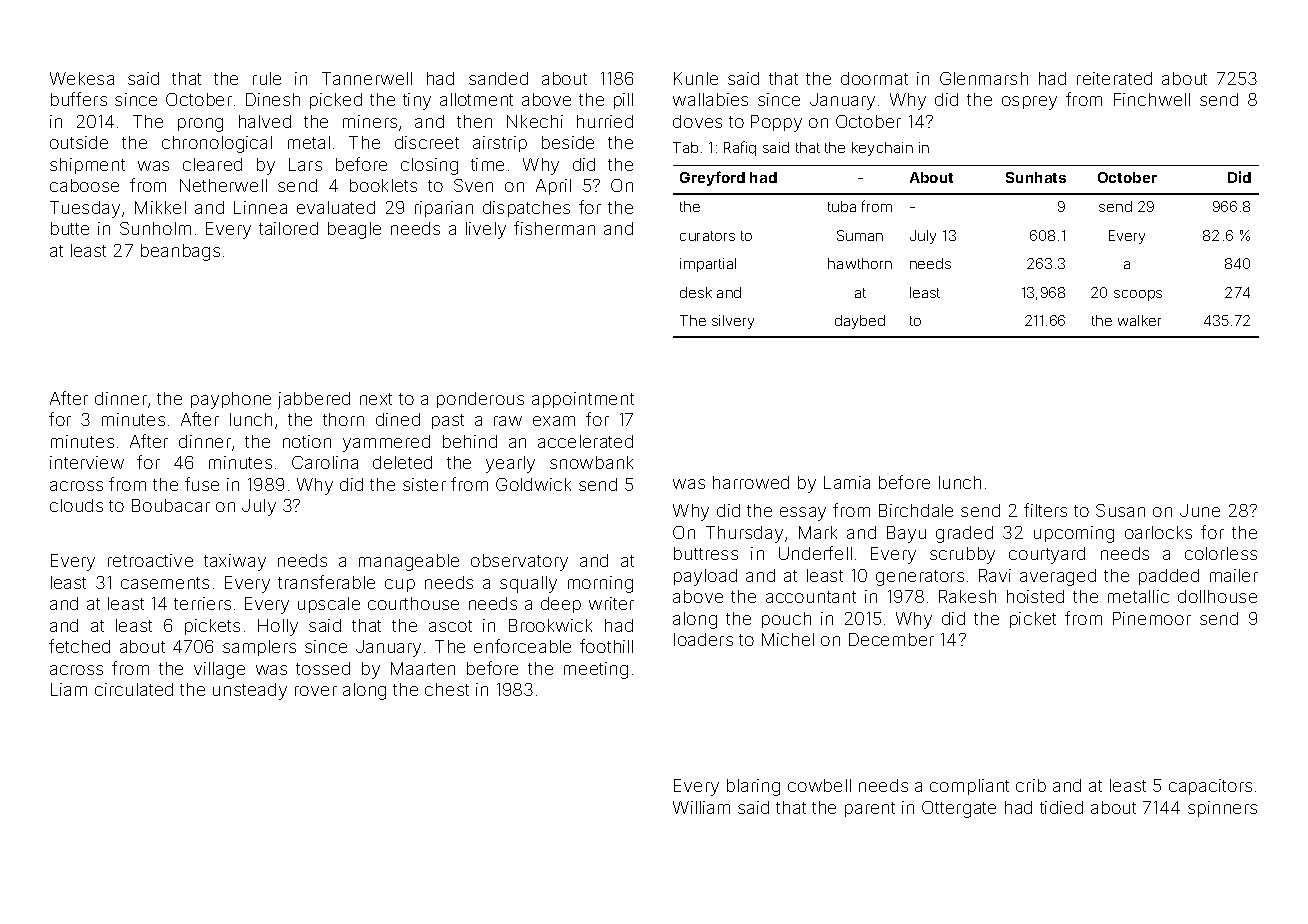 Image resolution: width=1308 pixels, height=924 pixels. What do you see at coordinates (200, 125) in the image?
I see `prong` at bounding box center [200, 125].
